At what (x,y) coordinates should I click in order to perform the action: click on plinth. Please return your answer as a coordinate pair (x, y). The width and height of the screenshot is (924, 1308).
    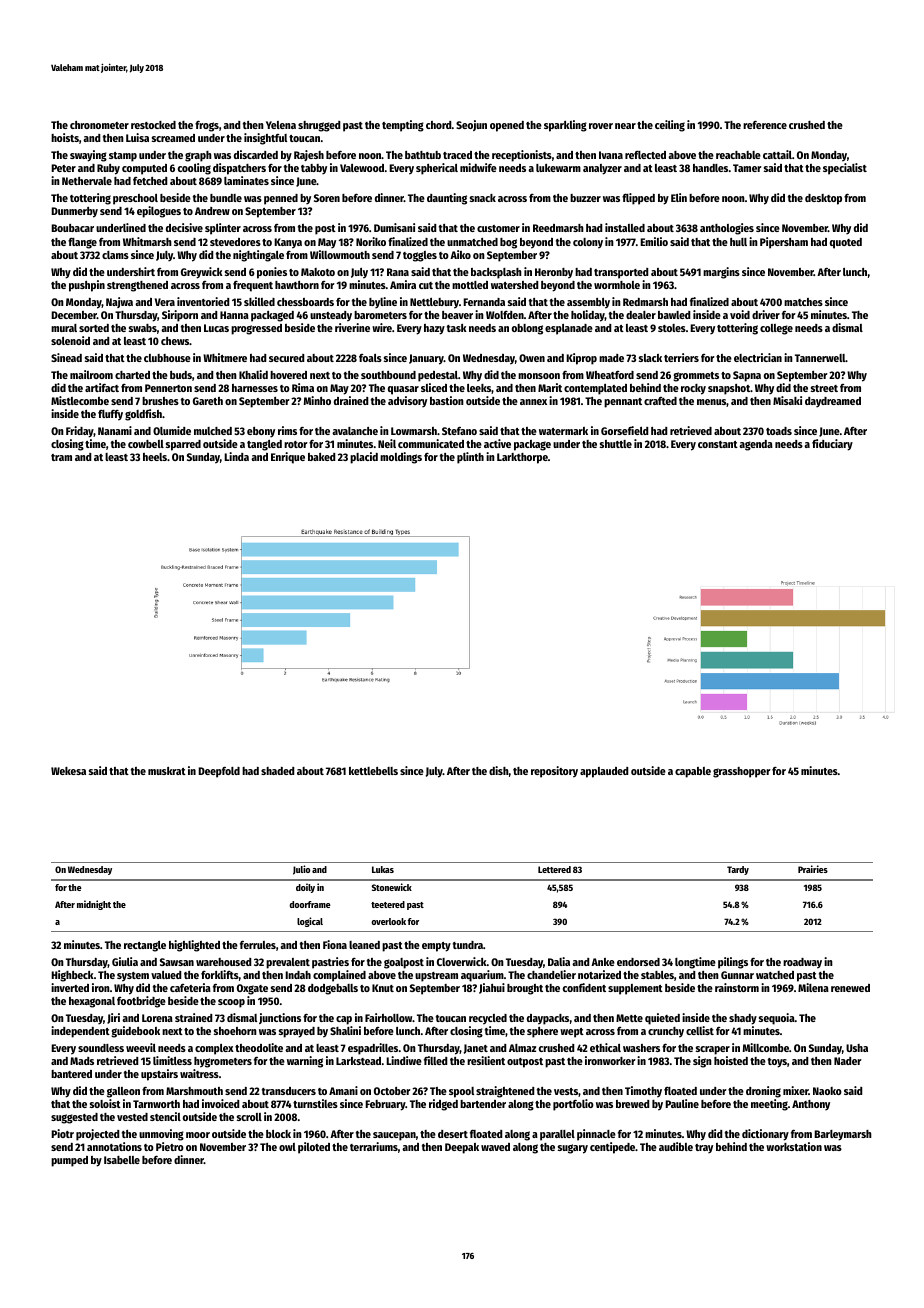
    Looking at the image, I should click on (470, 458).
